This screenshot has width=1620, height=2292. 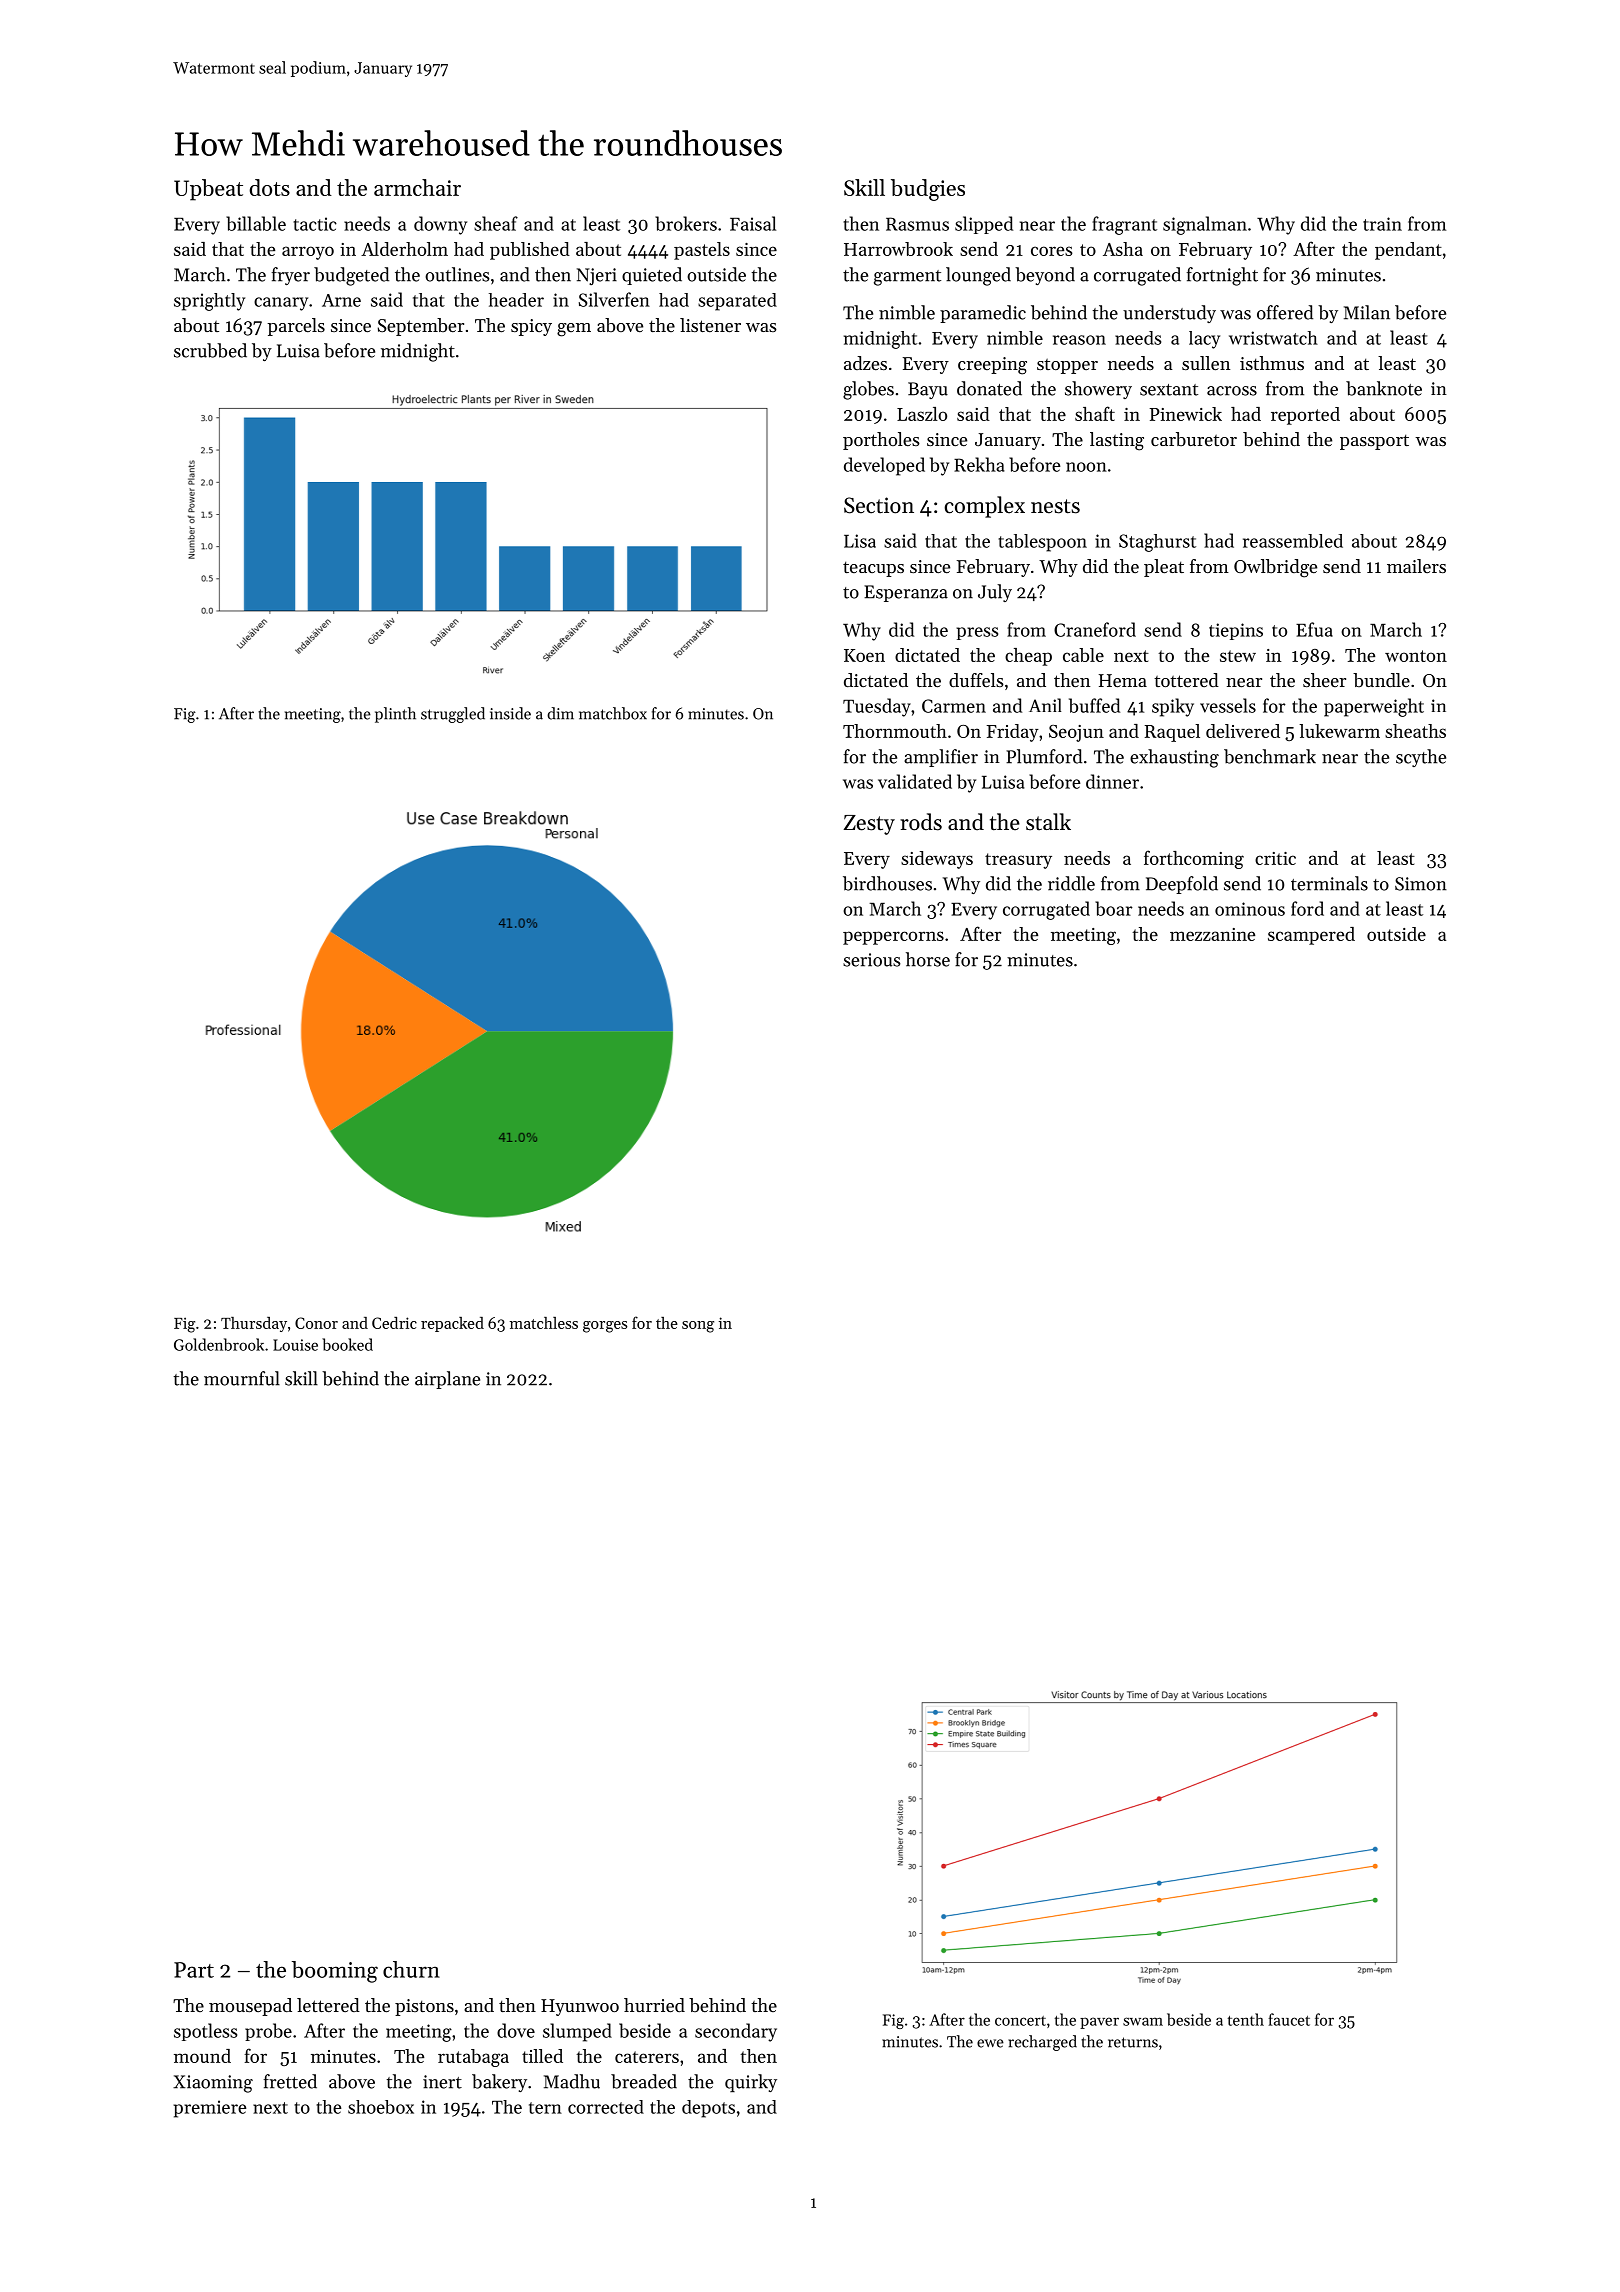 What do you see at coordinates (1382, 224) in the screenshot?
I see `train` at bounding box center [1382, 224].
